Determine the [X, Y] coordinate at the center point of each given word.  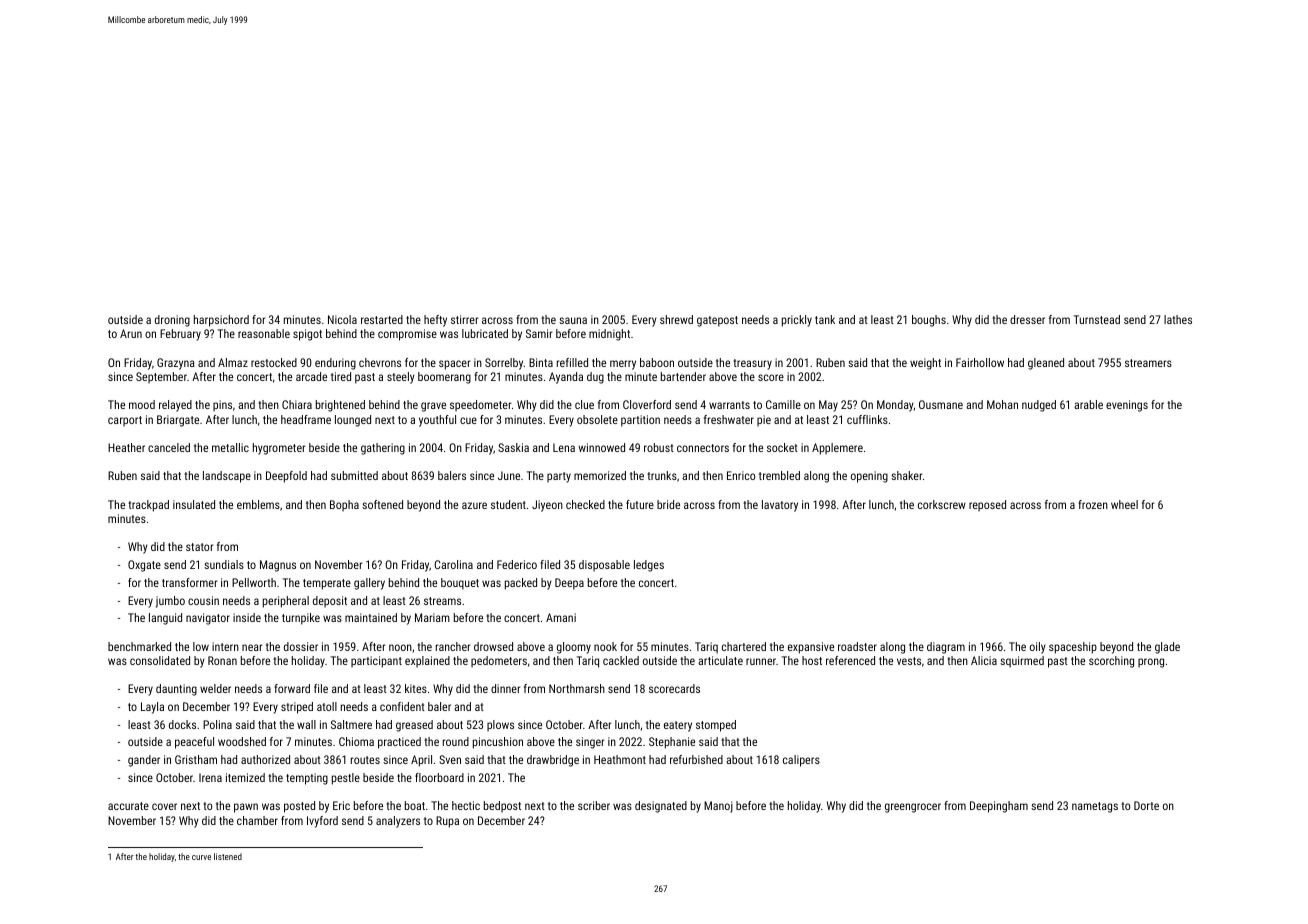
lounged [353, 421]
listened [228, 856]
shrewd [676, 319]
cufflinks [867, 419]
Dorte [1146, 805]
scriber [594, 805]
